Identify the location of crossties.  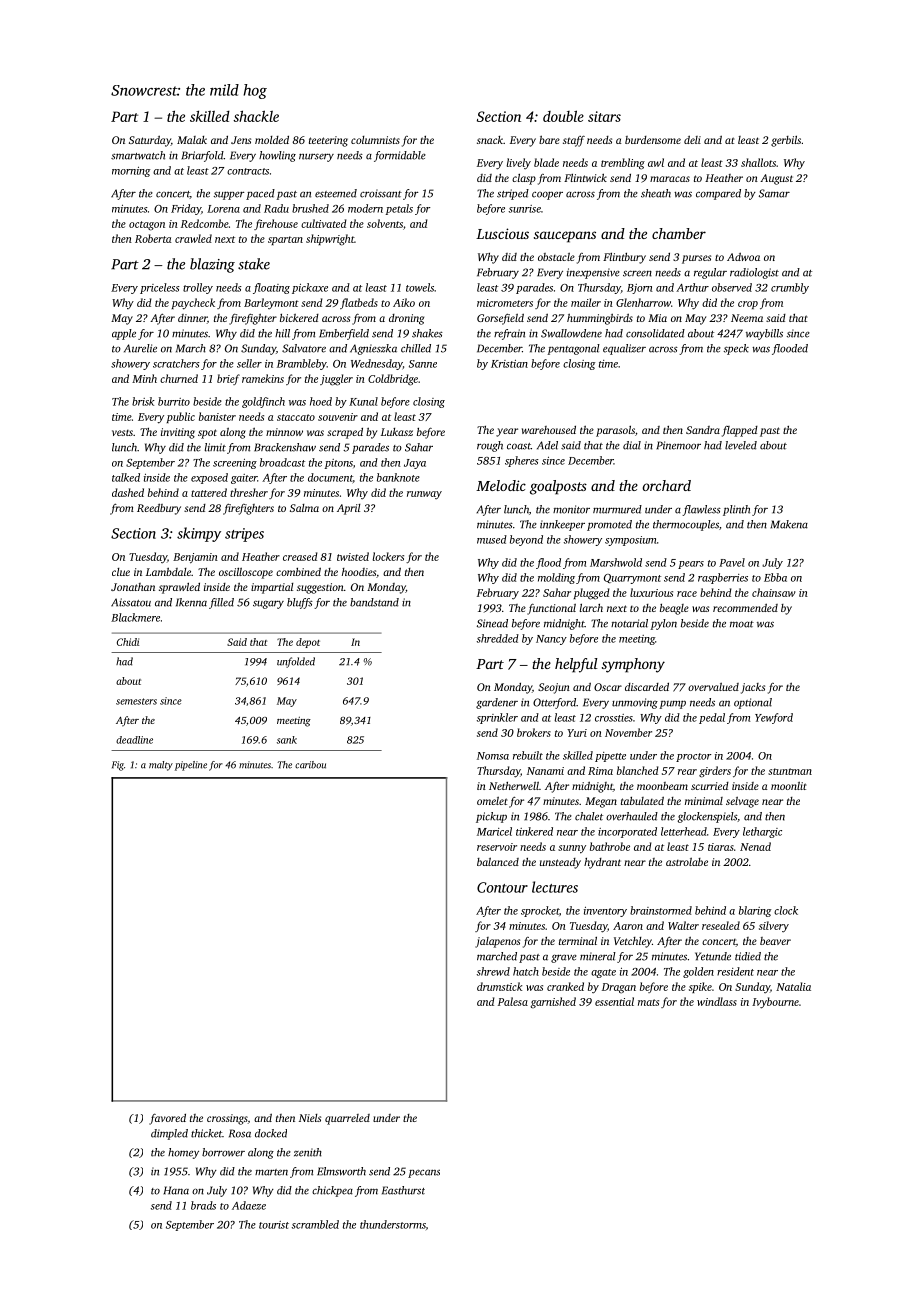
(614, 718).
